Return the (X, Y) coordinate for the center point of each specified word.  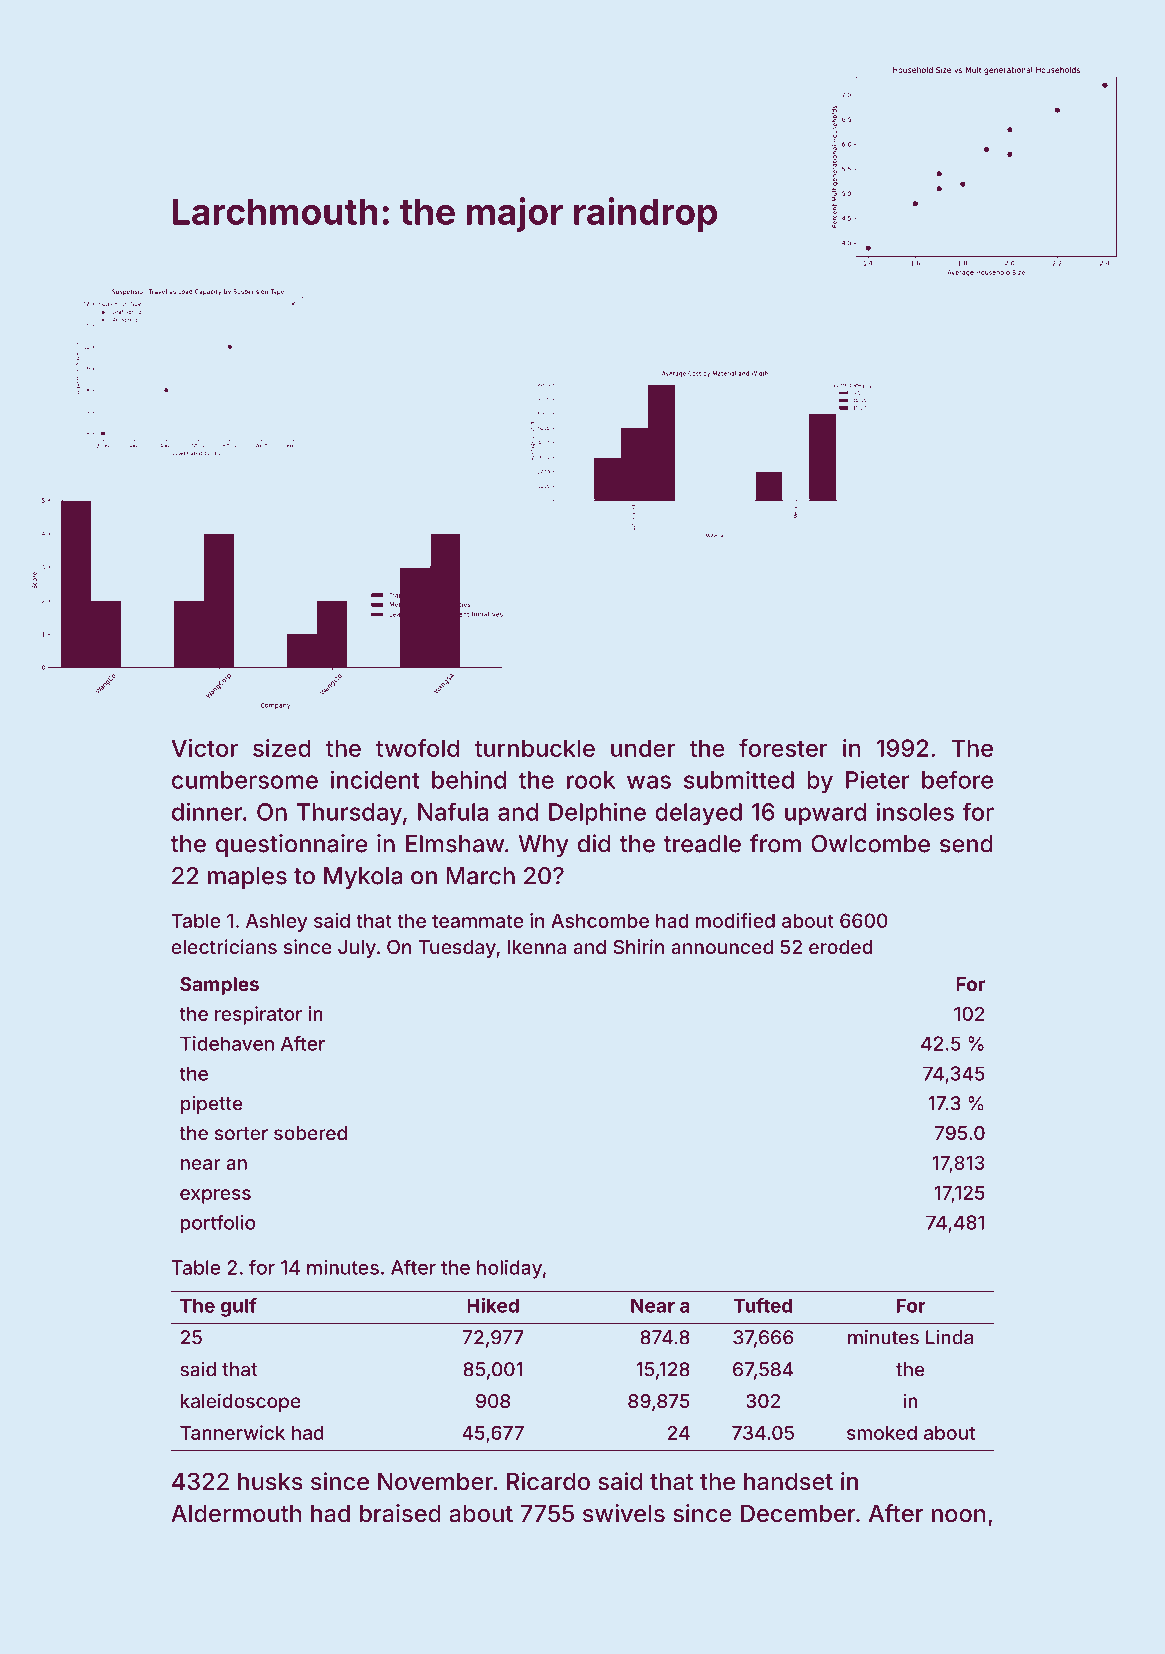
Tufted (762, 1305)
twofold (417, 748)
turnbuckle (534, 748)
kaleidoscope (241, 1402)
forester (783, 748)
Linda (949, 1337)
